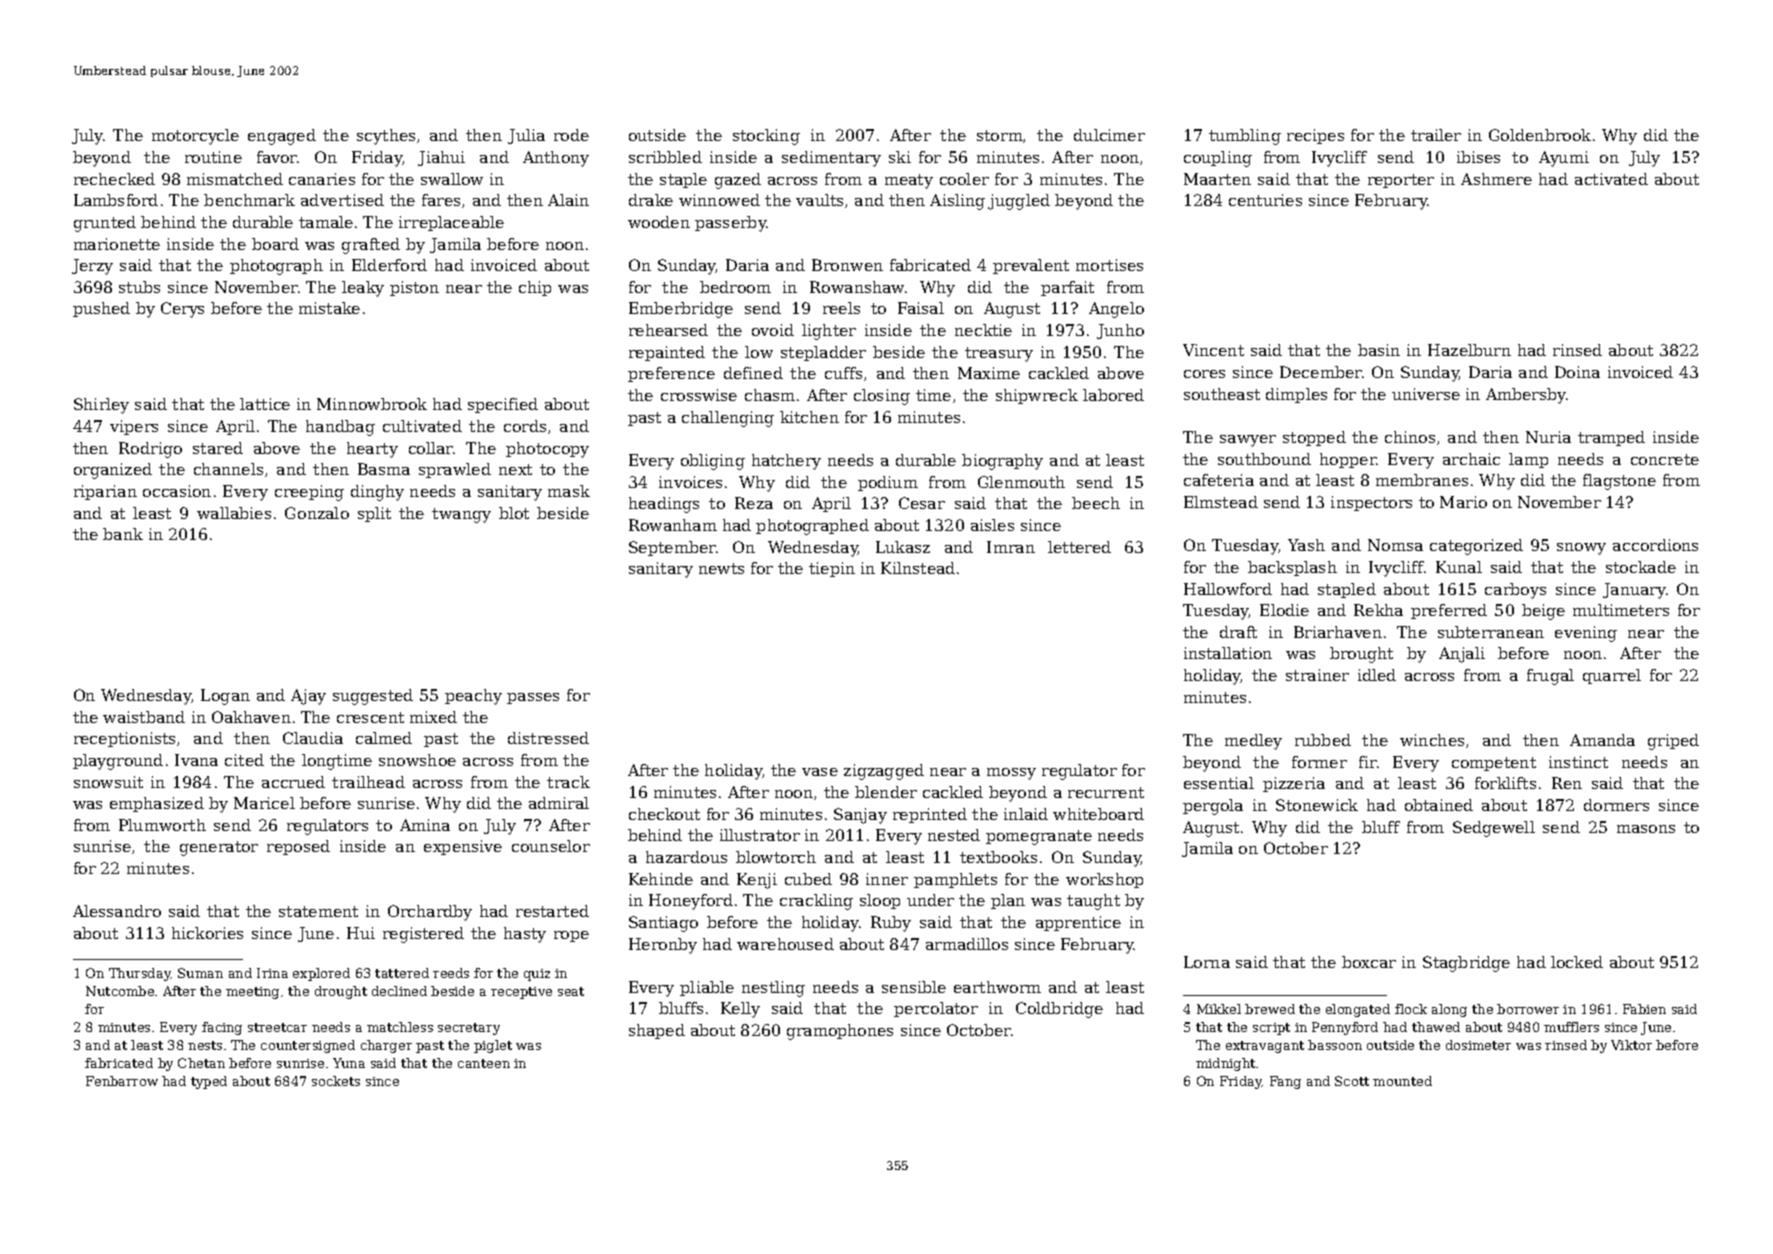 This screenshot has height=1254, width=1773. What do you see at coordinates (1634, 591) in the screenshot?
I see `January` at bounding box center [1634, 591].
